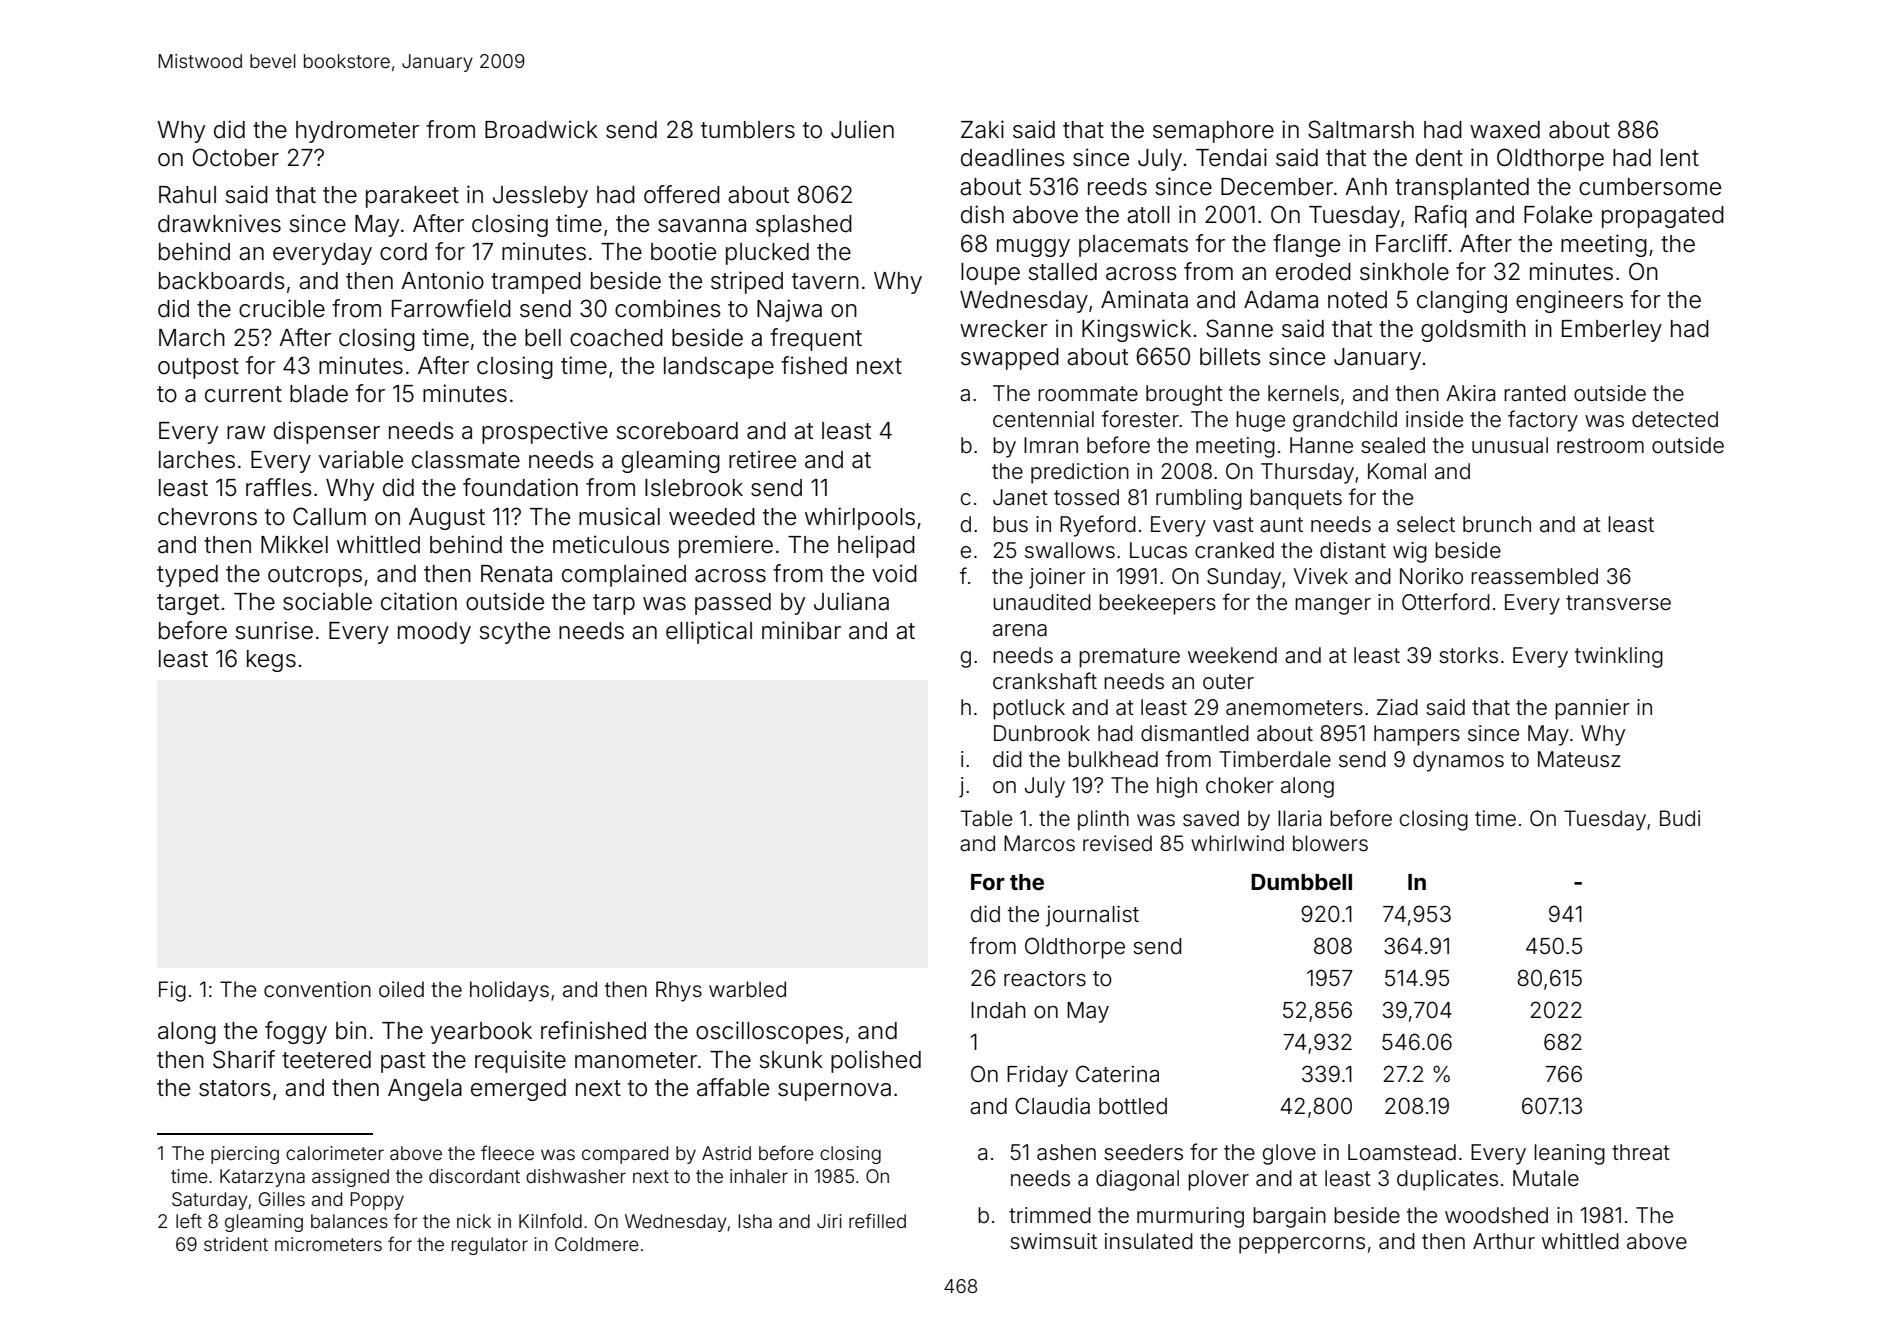 Image resolution: width=1887 pixels, height=1334 pixels. Describe the element at coordinates (271, 661) in the screenshot. I see `kegs` at that location.
